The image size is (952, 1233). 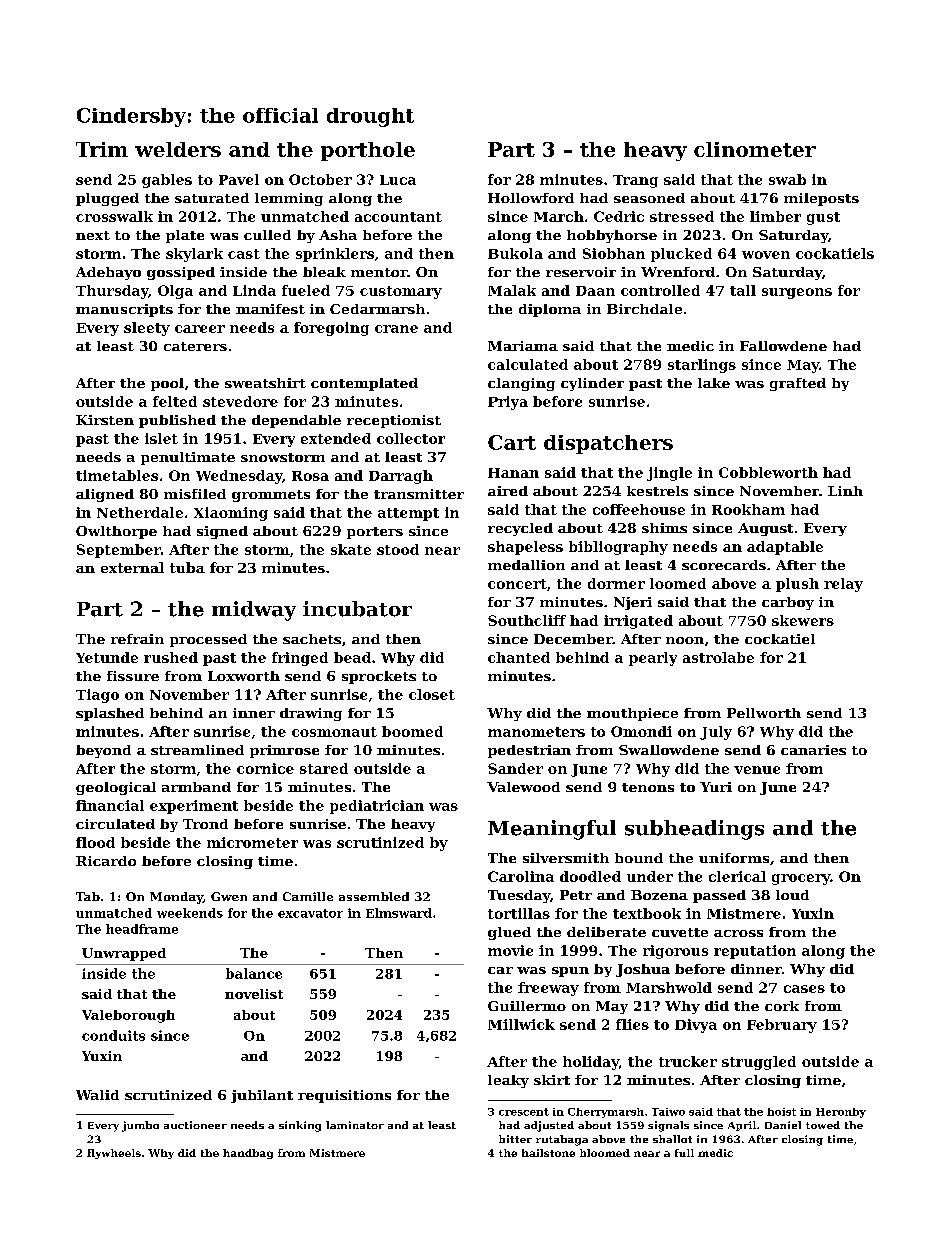 I want to click on clinometer, so click(x=755, y=149).
